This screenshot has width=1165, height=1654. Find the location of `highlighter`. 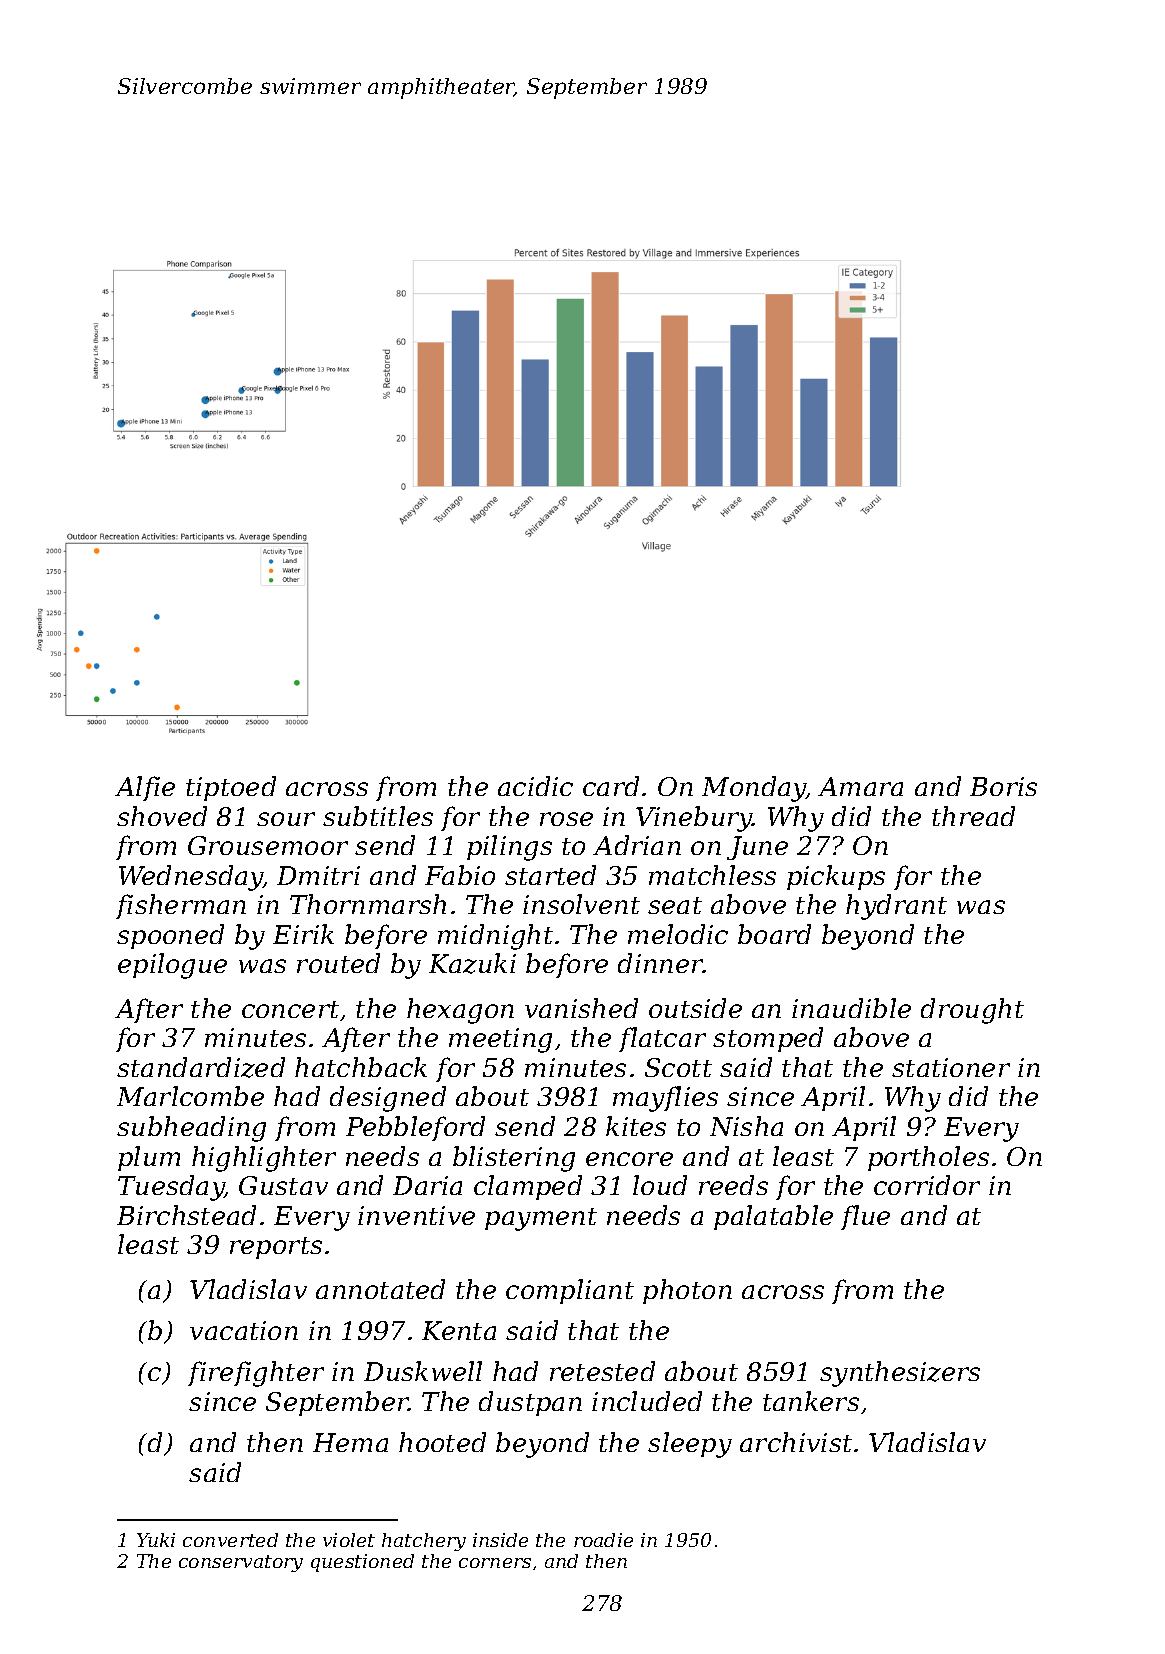

highlighter is located at coordinates (264, 1159).
